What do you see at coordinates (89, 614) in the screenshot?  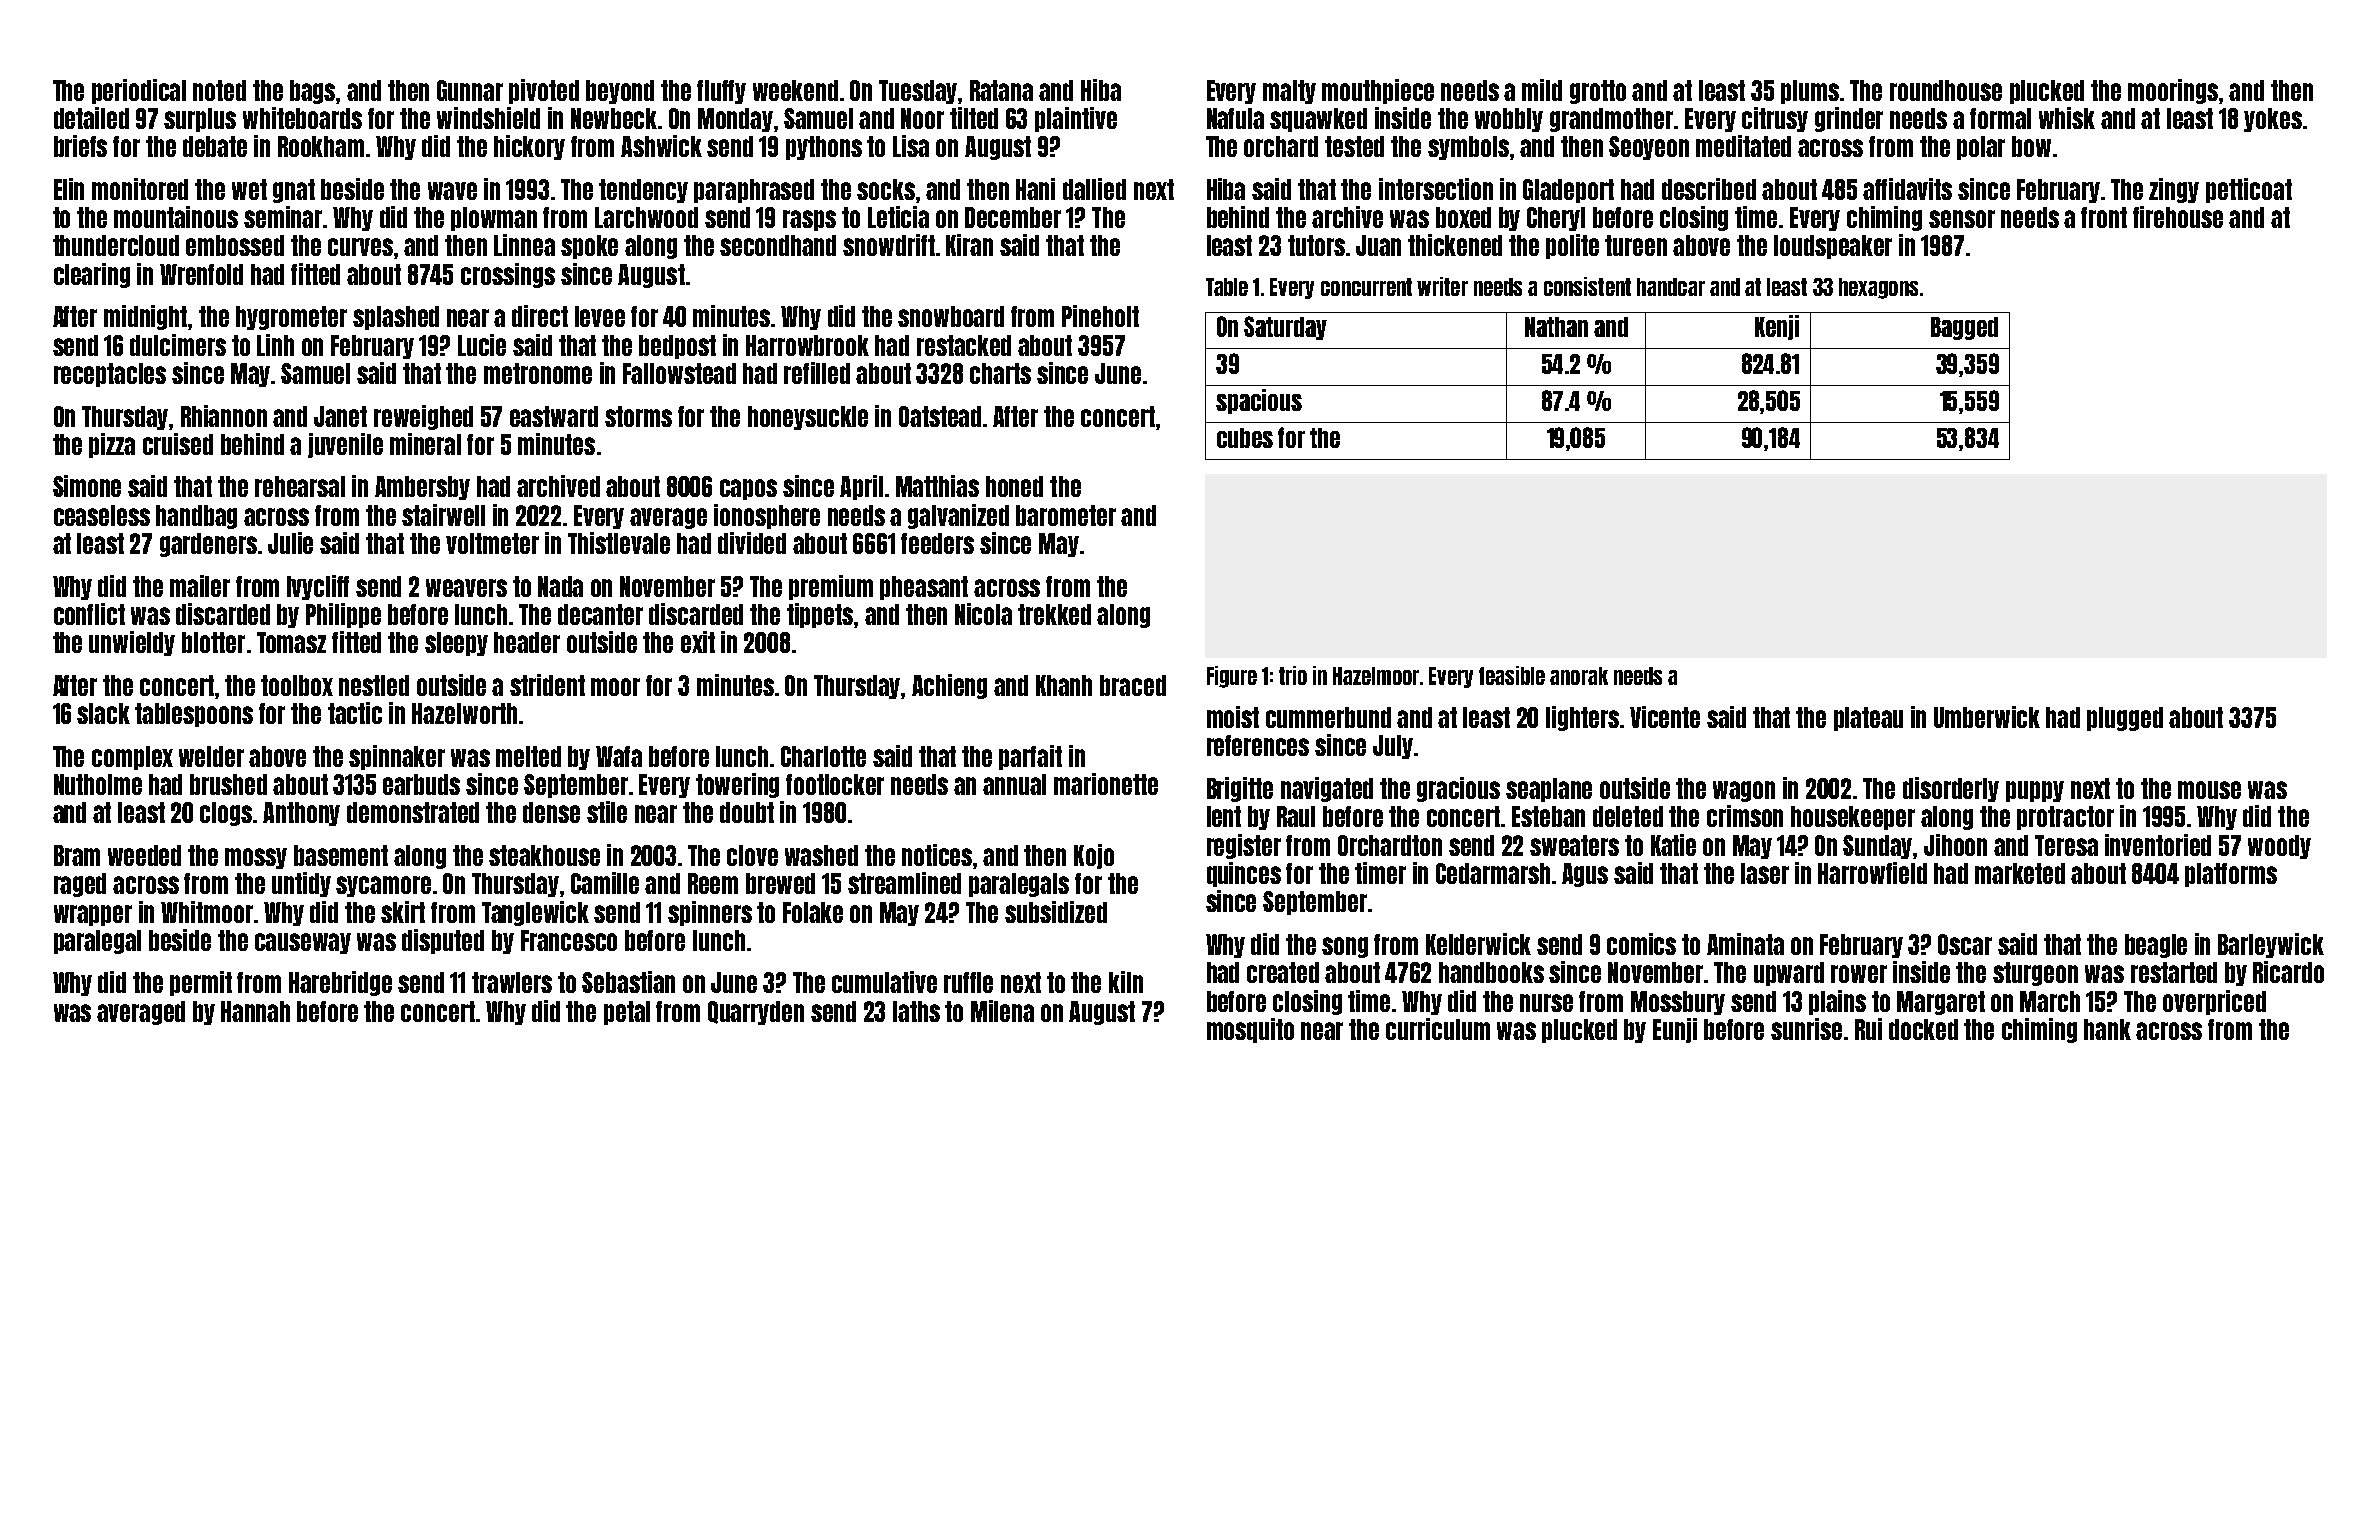 I see `conflict` at bounding box center [89, 614].
